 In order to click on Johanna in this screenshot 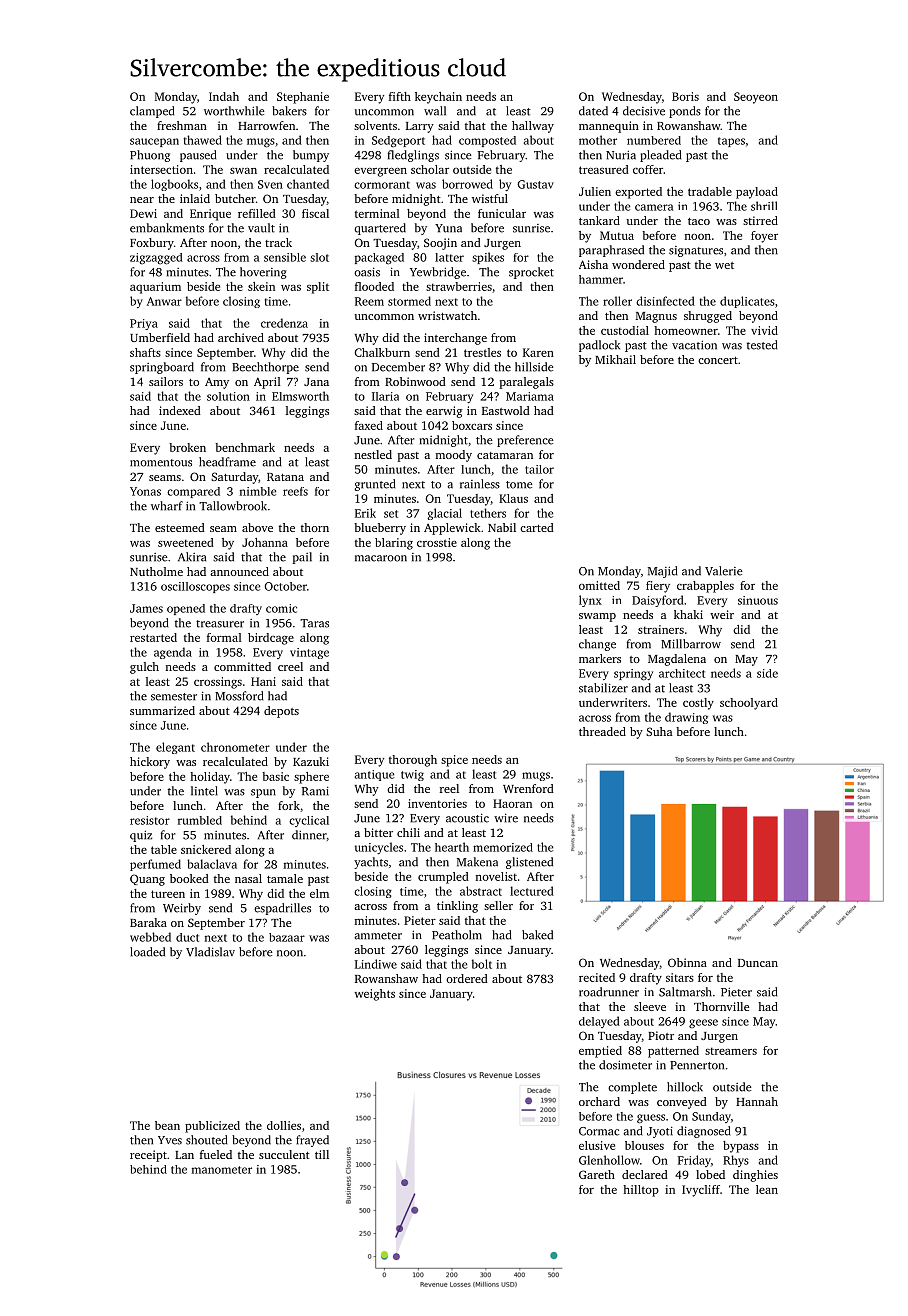, I will do `click(265, 542)`.
